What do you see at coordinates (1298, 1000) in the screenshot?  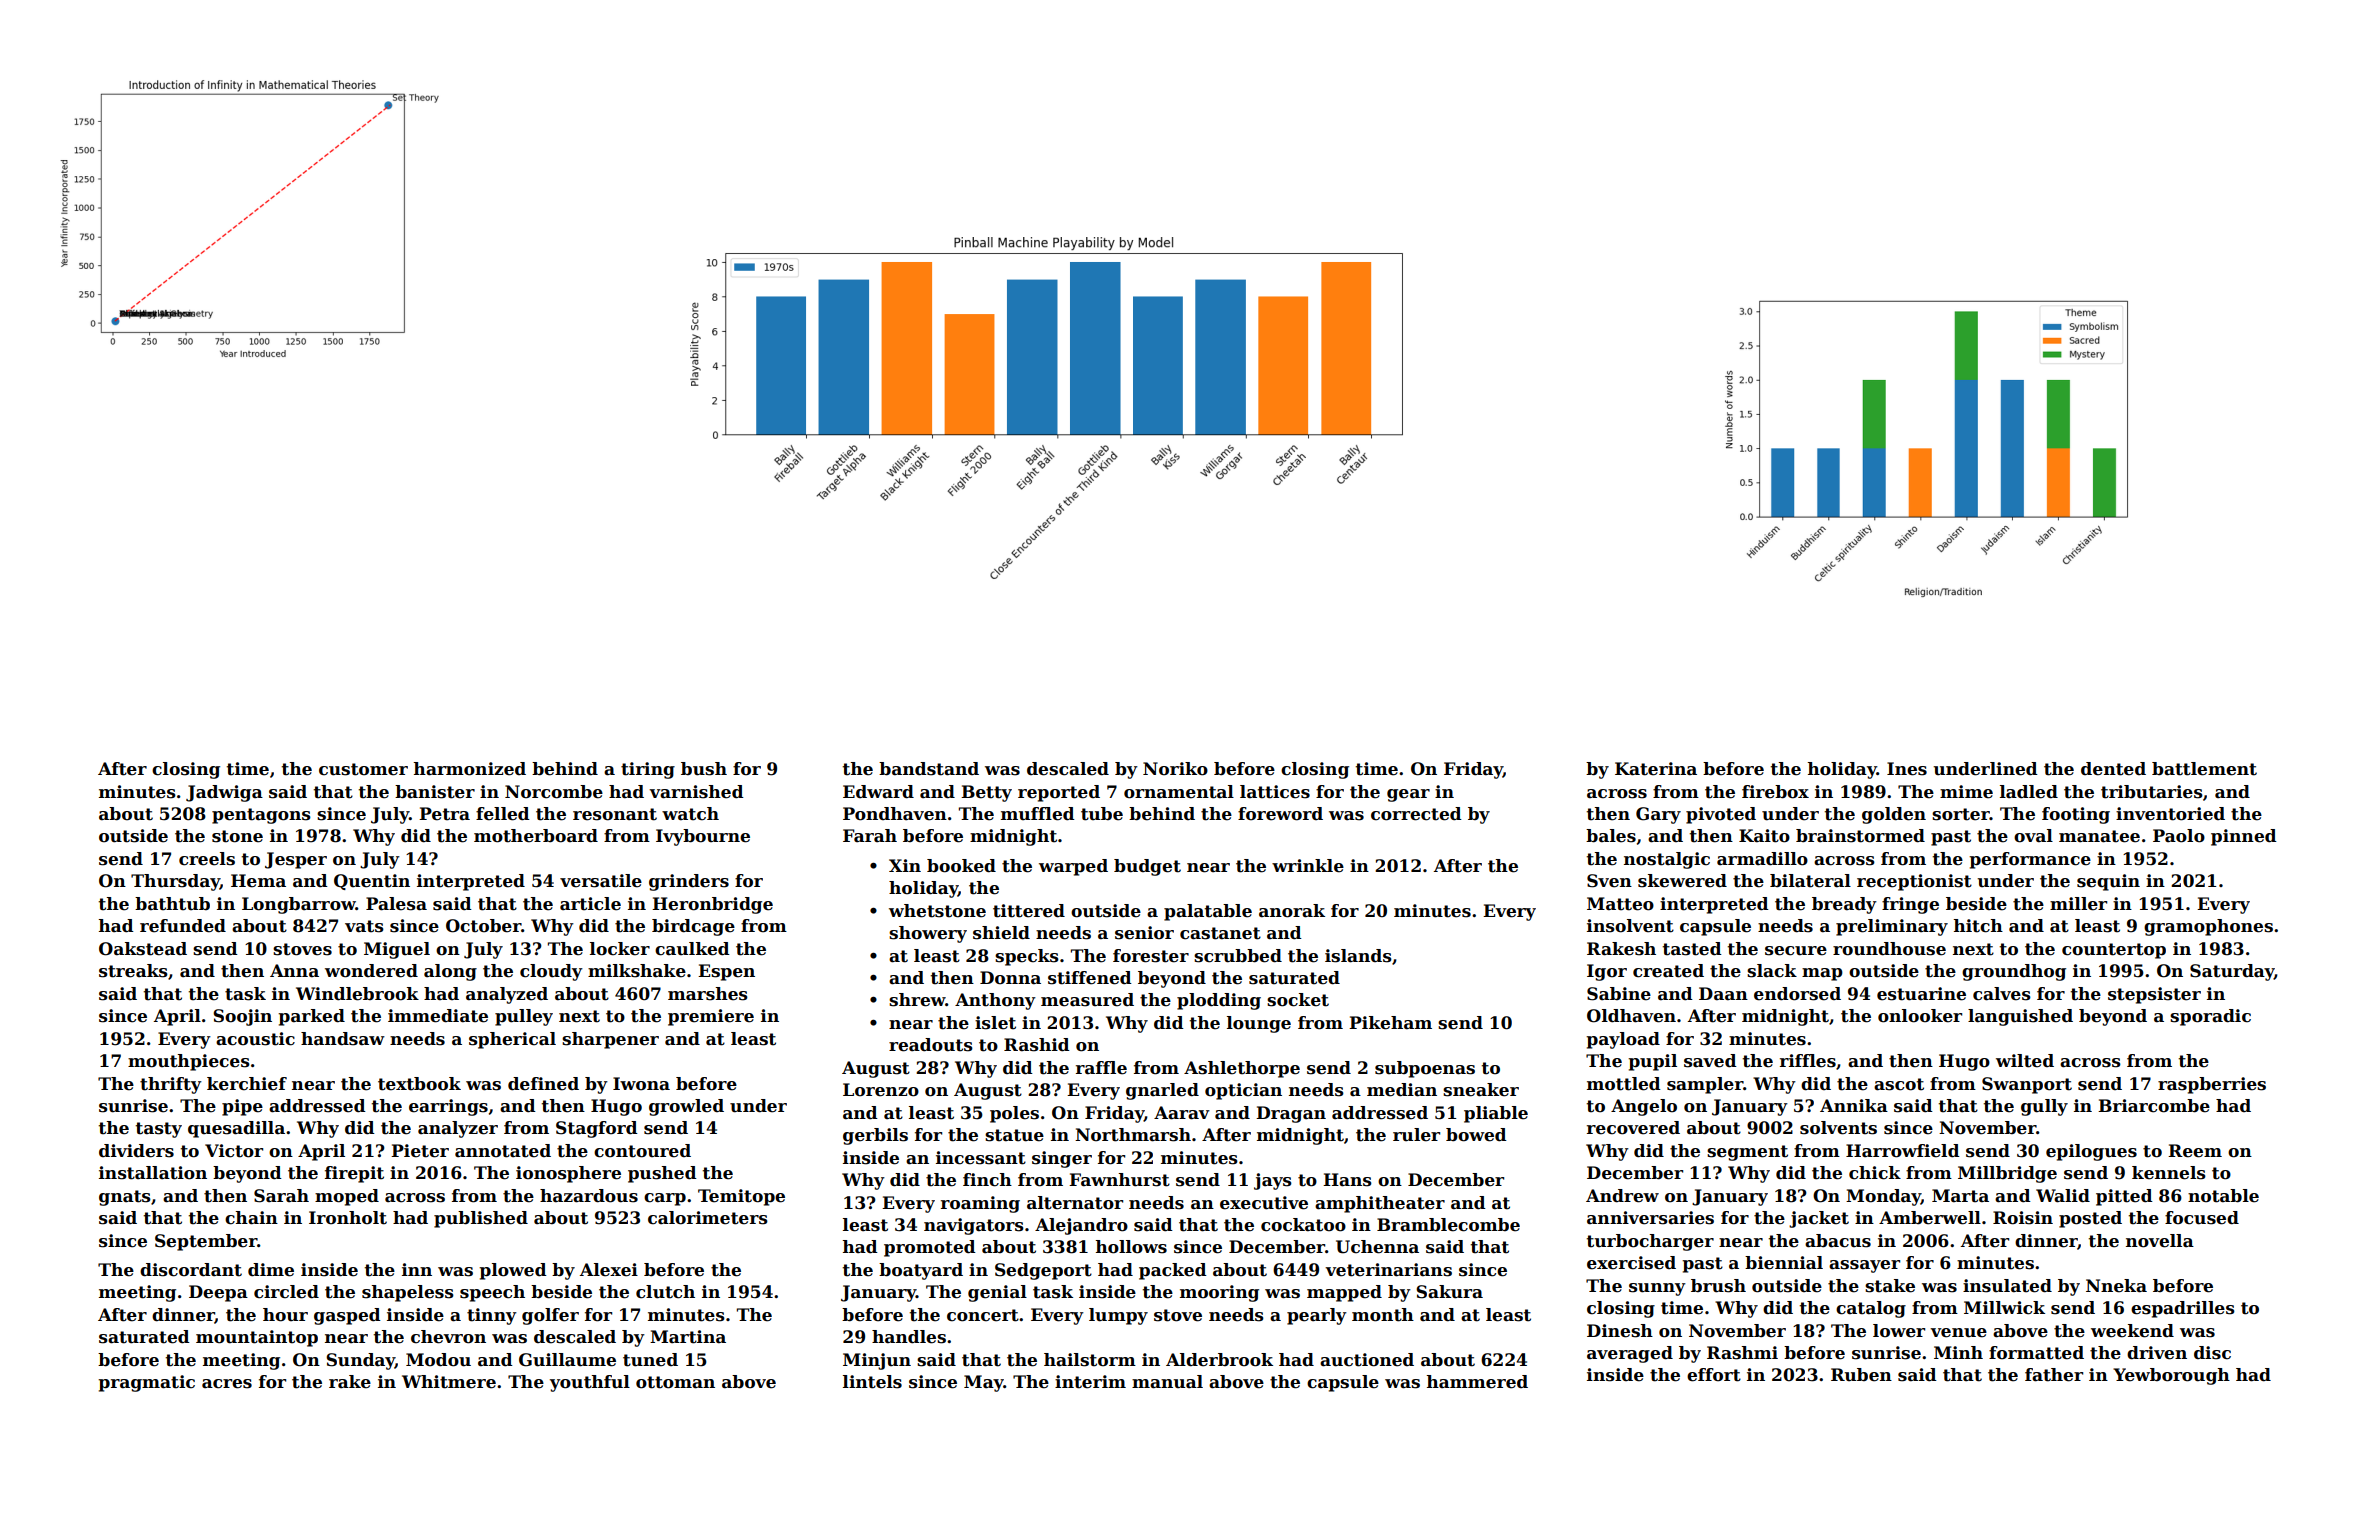 I see `socket` at bounding box center [1298, 1000].
